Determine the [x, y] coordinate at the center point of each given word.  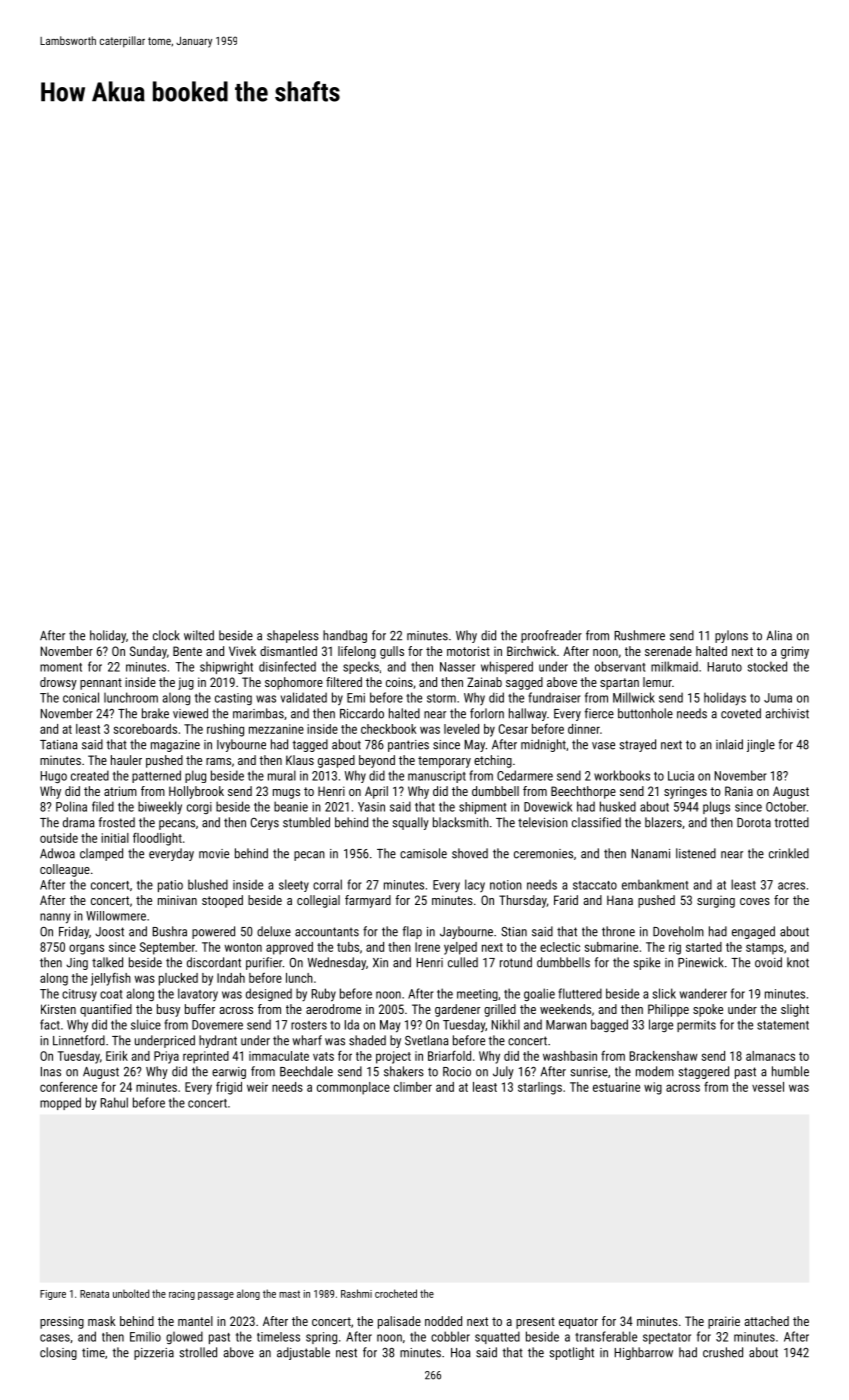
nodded [443, 1321]
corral [327, 884]
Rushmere [640, 635]
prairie [724, 1322]
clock [166, 635]
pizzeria [154, 1354]
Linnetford [79, 1040]
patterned [156, 776]
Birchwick [531, 651]
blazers [663, 822]
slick [664, 993]
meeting [477, 995]
